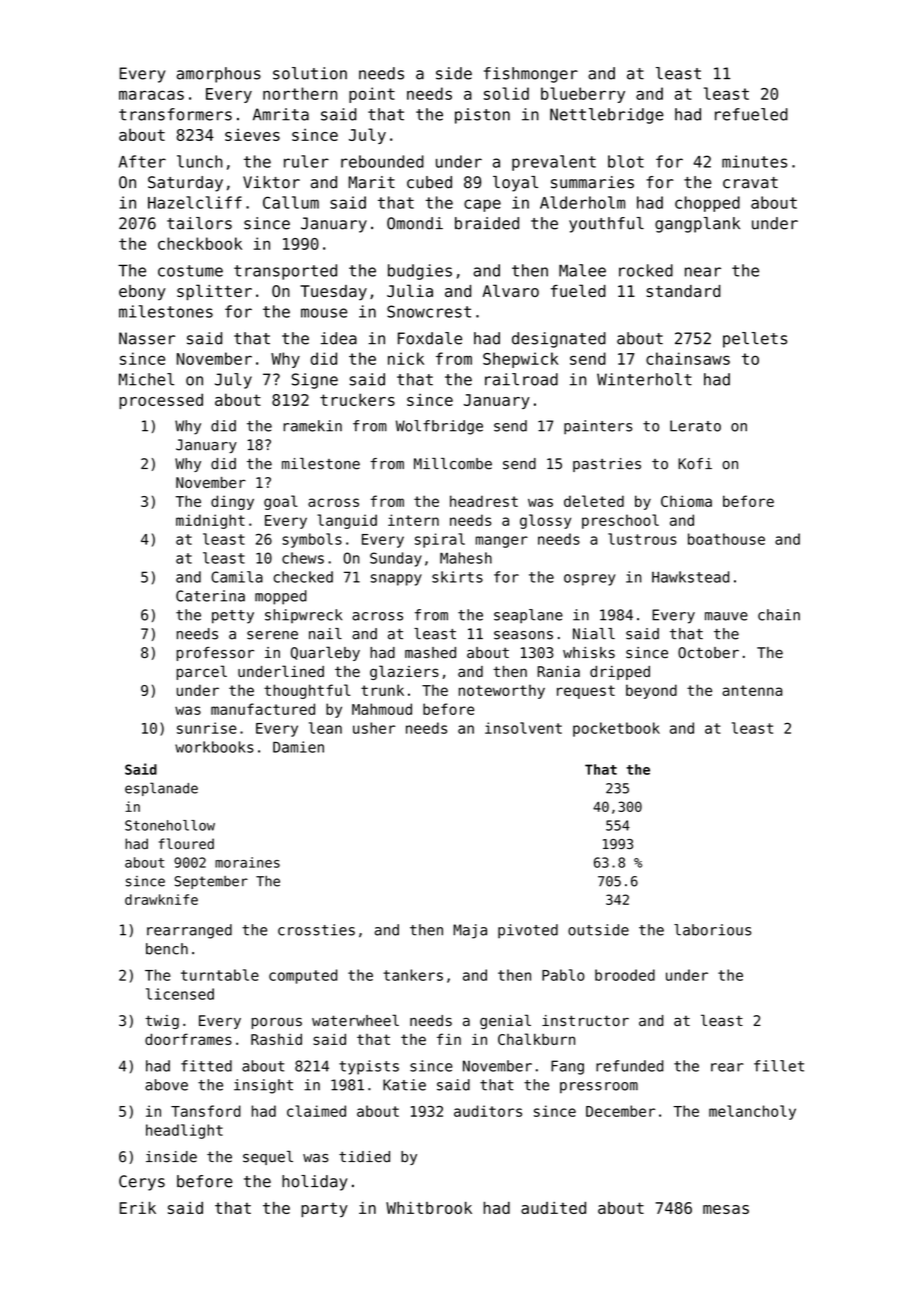 The width and height of the screenshot is (924, 1308). I want to click on usher, so click(374, 728).
